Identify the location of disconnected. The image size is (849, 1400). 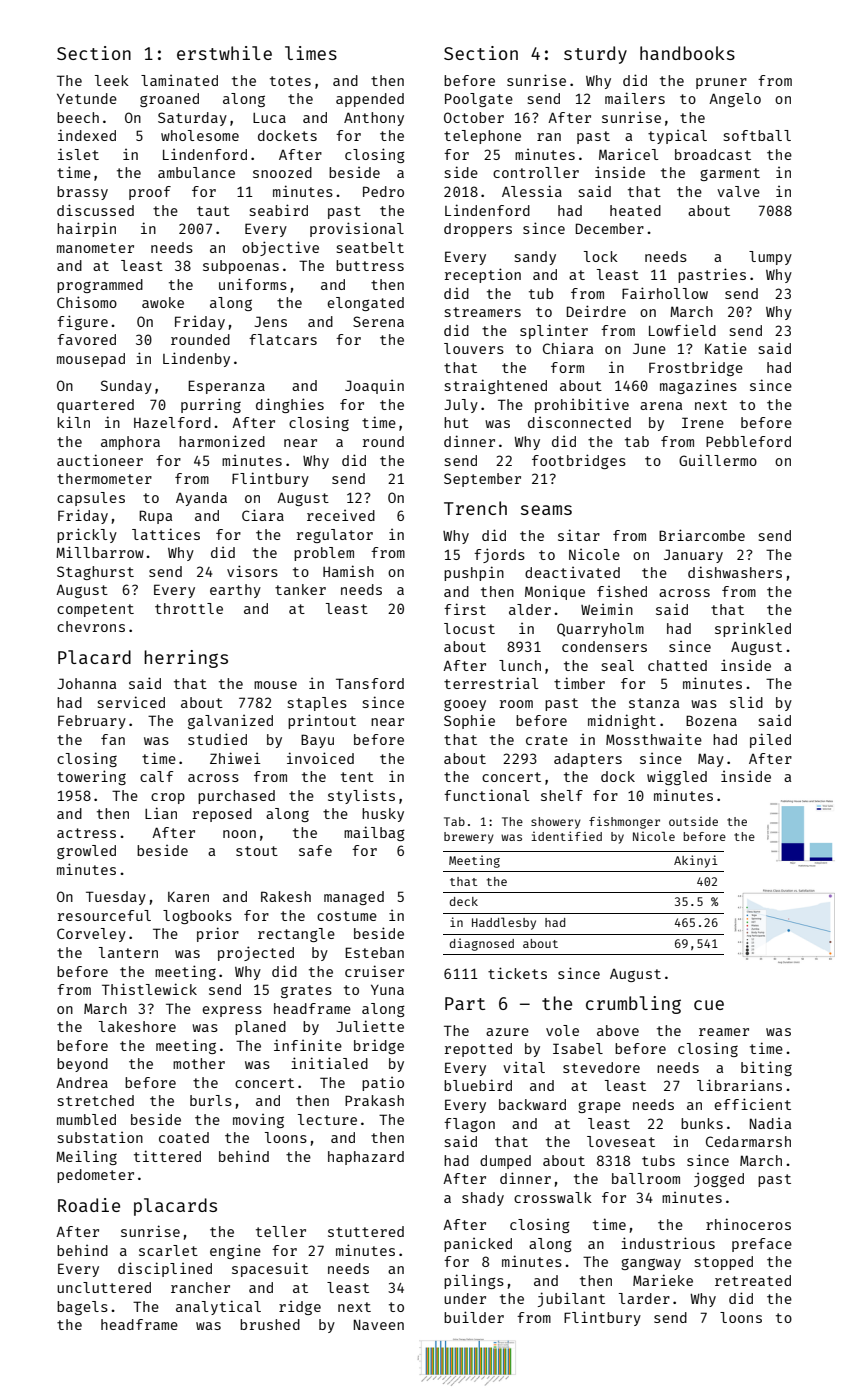
(579, 422).
